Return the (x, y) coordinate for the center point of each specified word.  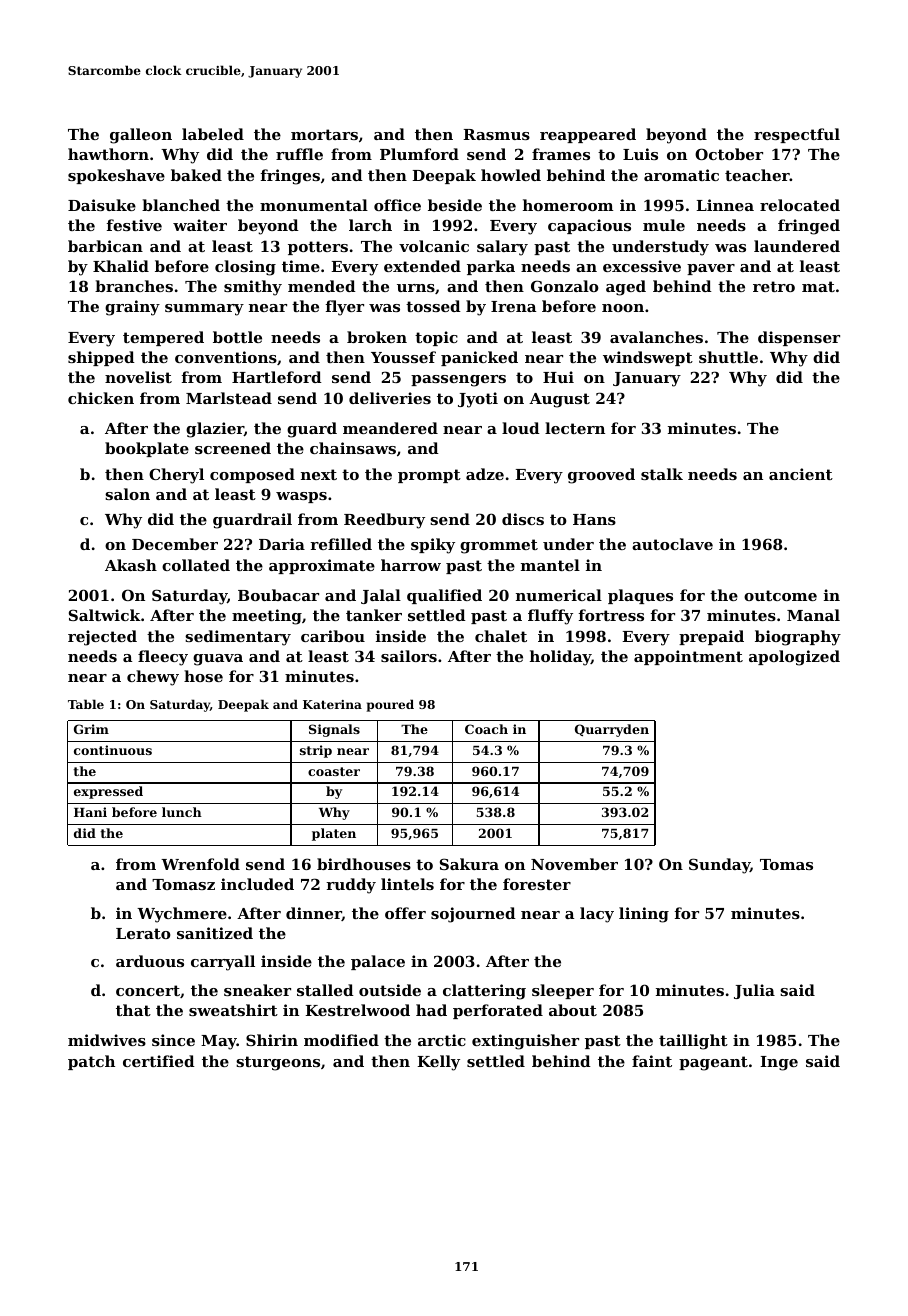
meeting (267, 617)
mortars (324, 134)
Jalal (381, 596)
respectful (797, 135)
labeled (213, 134)
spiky (433, 546)
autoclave (672, 544)
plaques (640, 596)
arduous (150, 961)
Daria (282, 544)
